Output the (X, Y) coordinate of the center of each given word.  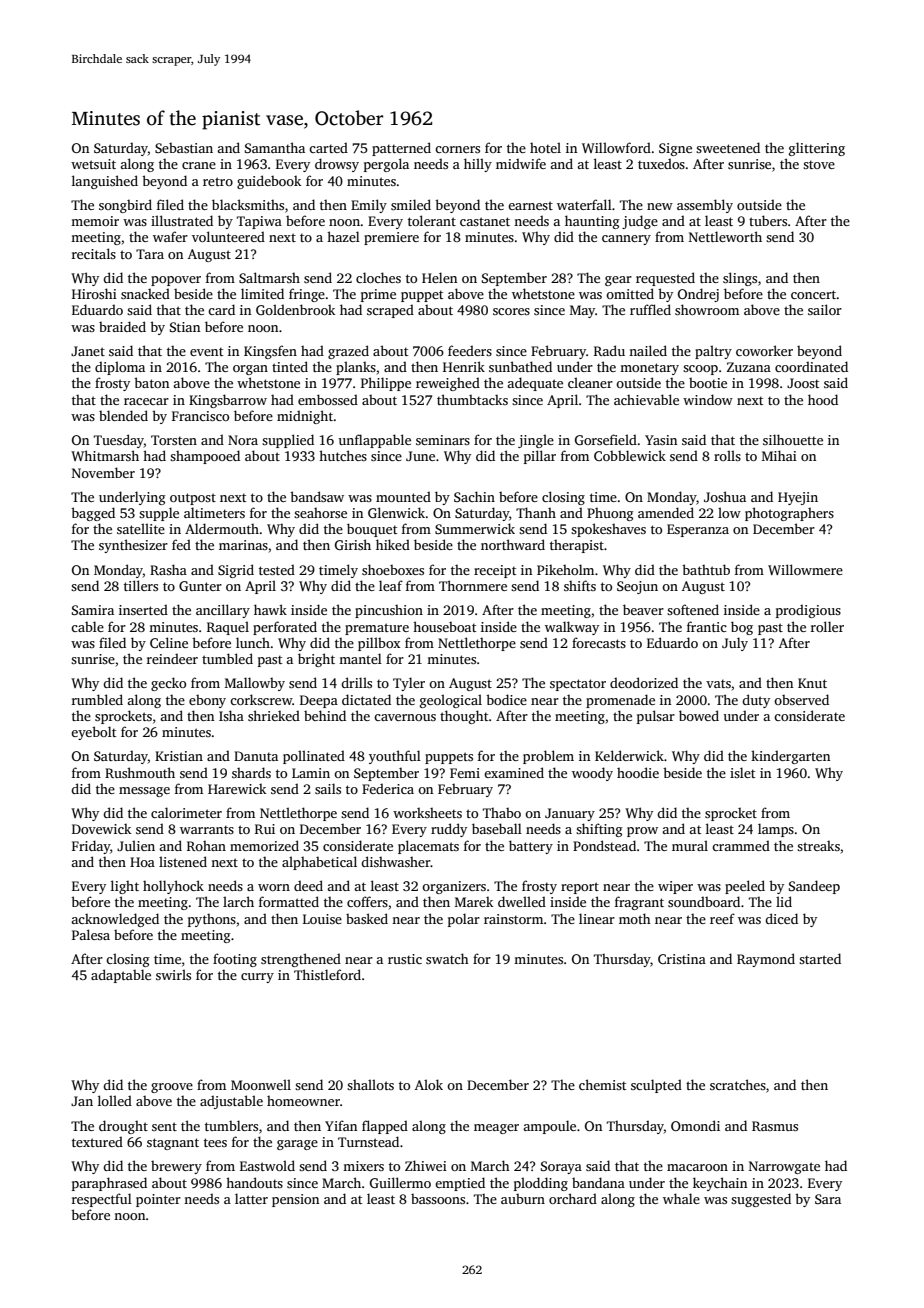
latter (251, 1198)
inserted (143, 609)
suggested (761, 1200)
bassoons (438, 1199)
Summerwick (475, 528)
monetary (649, 369)
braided (122, 326)
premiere (391, 238)
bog (742, 628)
